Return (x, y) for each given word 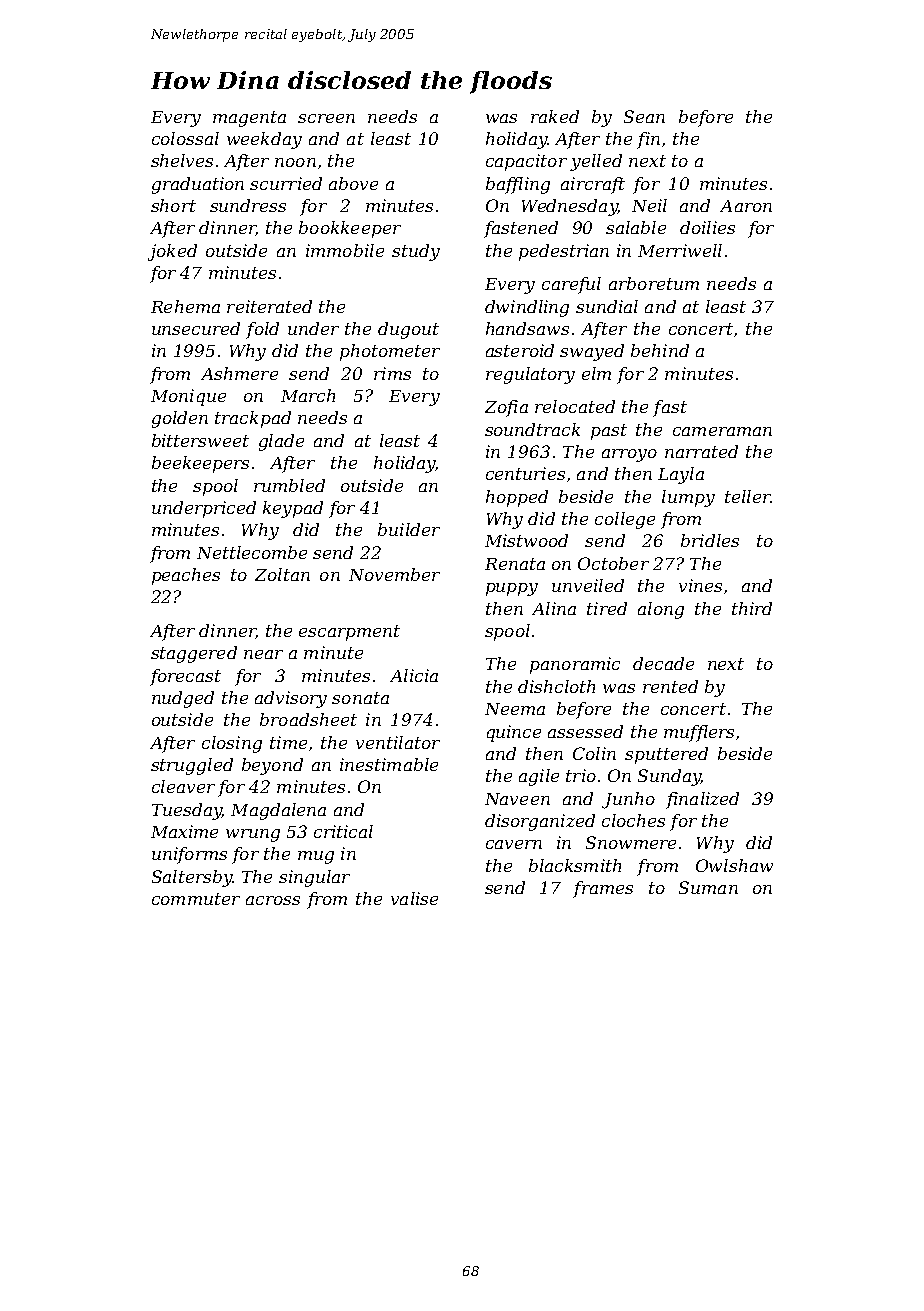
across (273, 900)
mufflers (699, 733)
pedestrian (564, 252)
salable (636, 227)
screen (326, 118)
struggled (192, 766)
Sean (644, 116)
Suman (708, 887)
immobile (345, 250)
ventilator (398, 742)
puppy (512, 589)
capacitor (526, 162)
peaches (186, 576)
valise (414, 898)
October (613, 563)
